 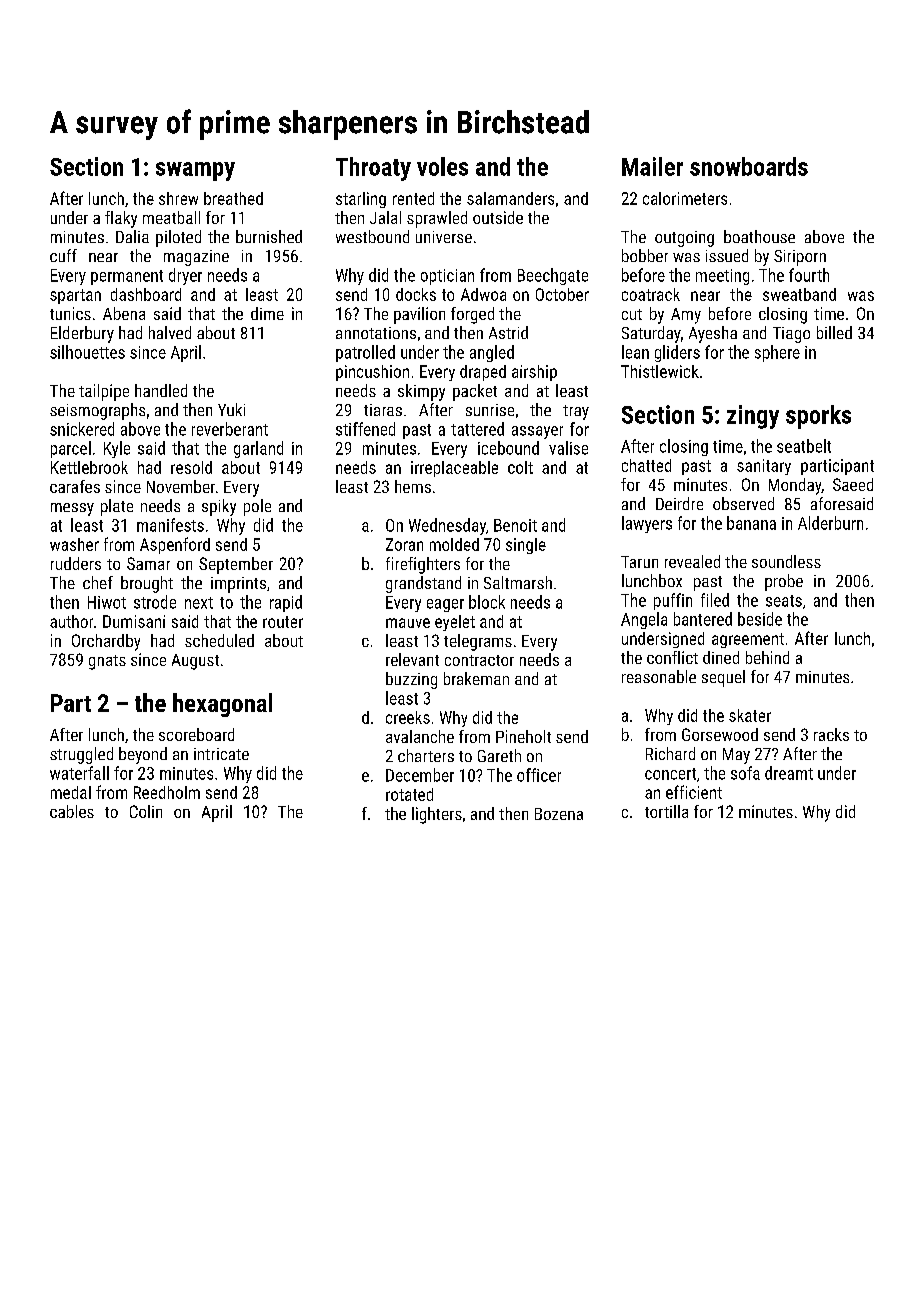 I want to click on Bozena, so click(x=559, y=814).
